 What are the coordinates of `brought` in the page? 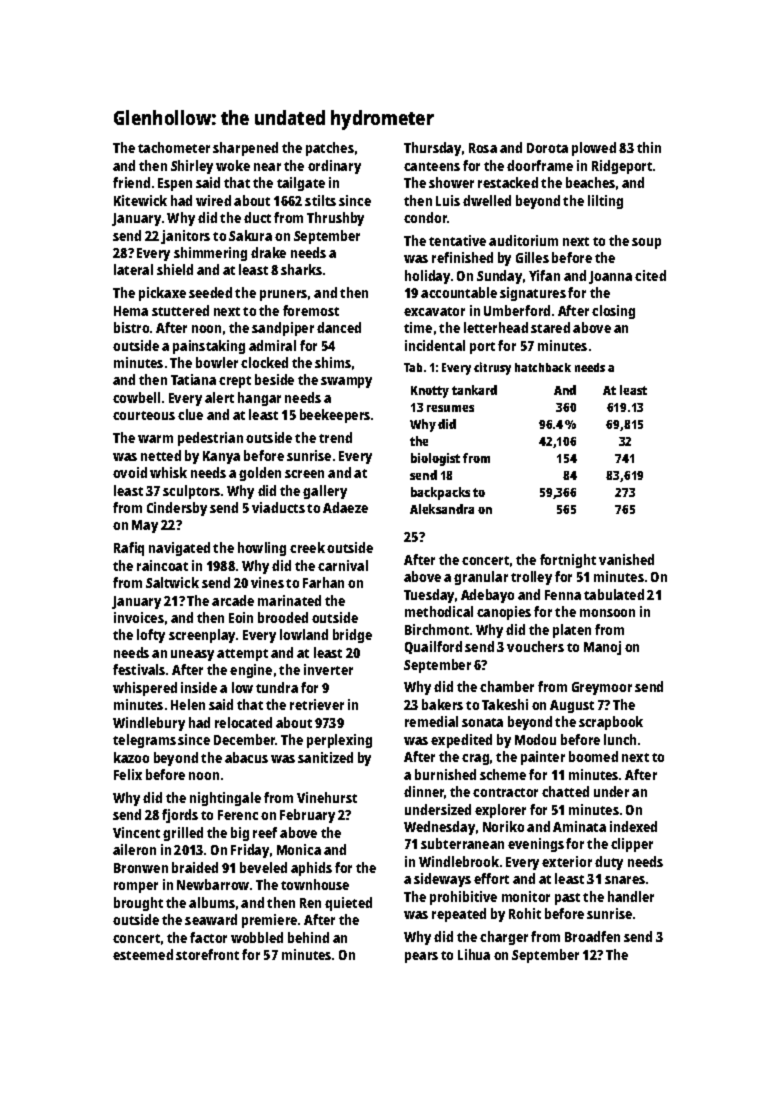 It's located at (138, 904).
